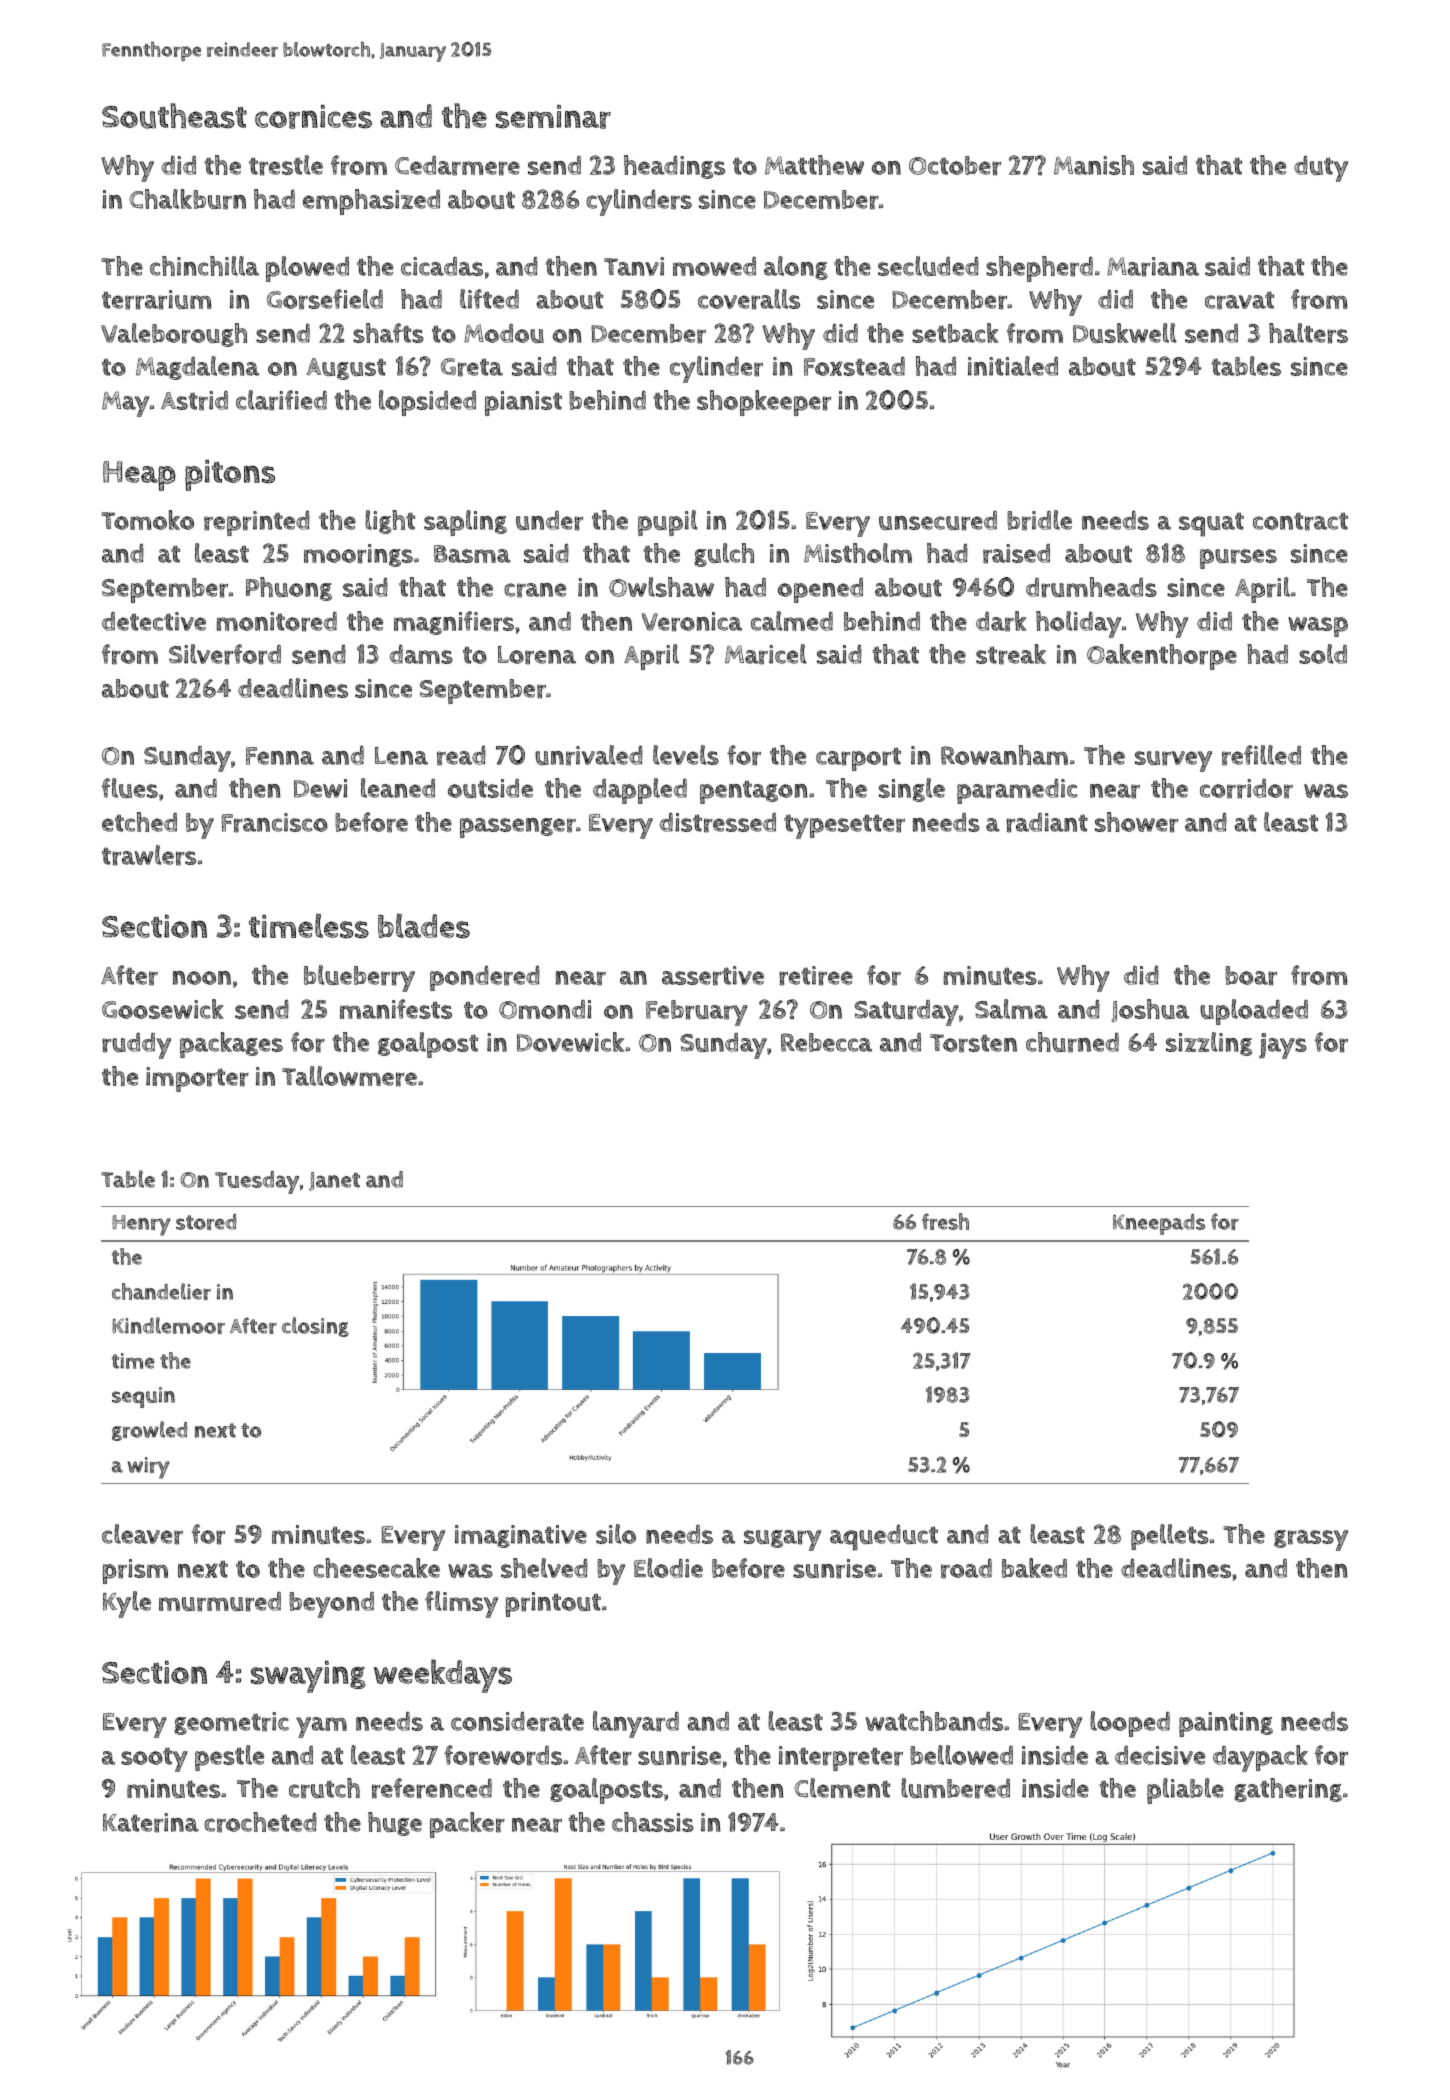 This image has height=2100, width=1450. Describe the element at coordinates (1211, 524) in the image. I see `squat` at that location.
